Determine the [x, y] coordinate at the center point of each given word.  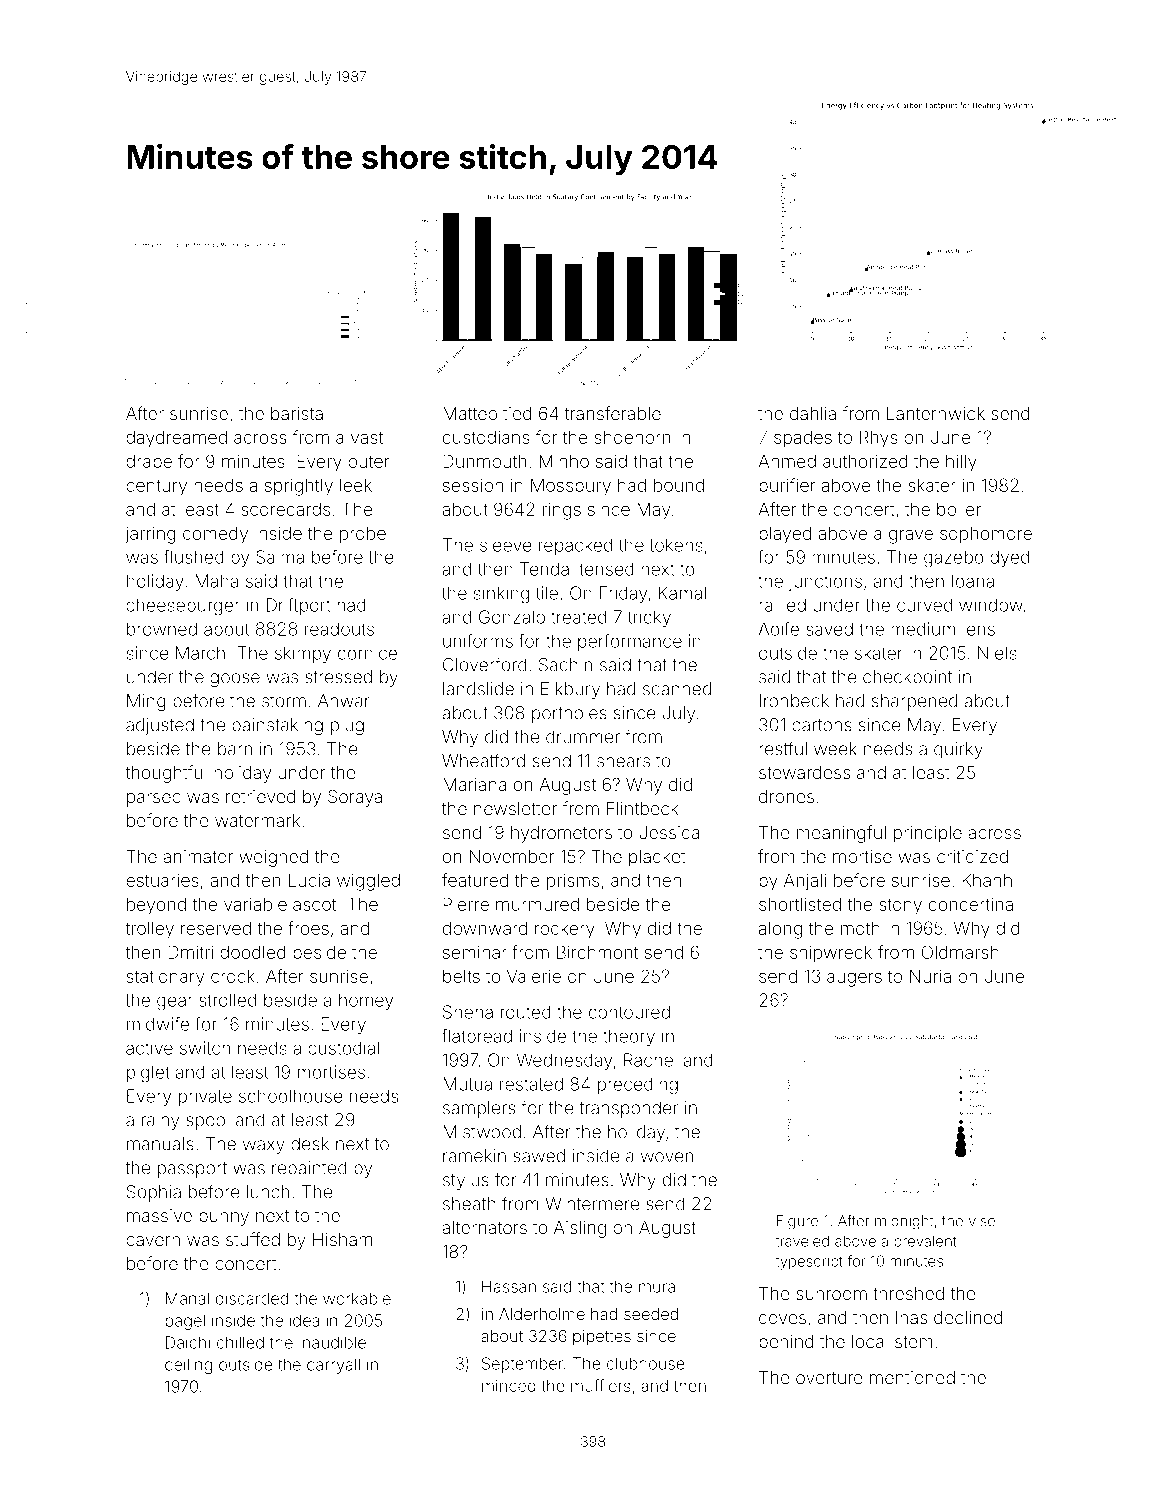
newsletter [515, 808]
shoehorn [632, 437]
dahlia [813, 413]
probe [363, 535]
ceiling [188, 1366]
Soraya [355, 798]
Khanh [987, 880]
